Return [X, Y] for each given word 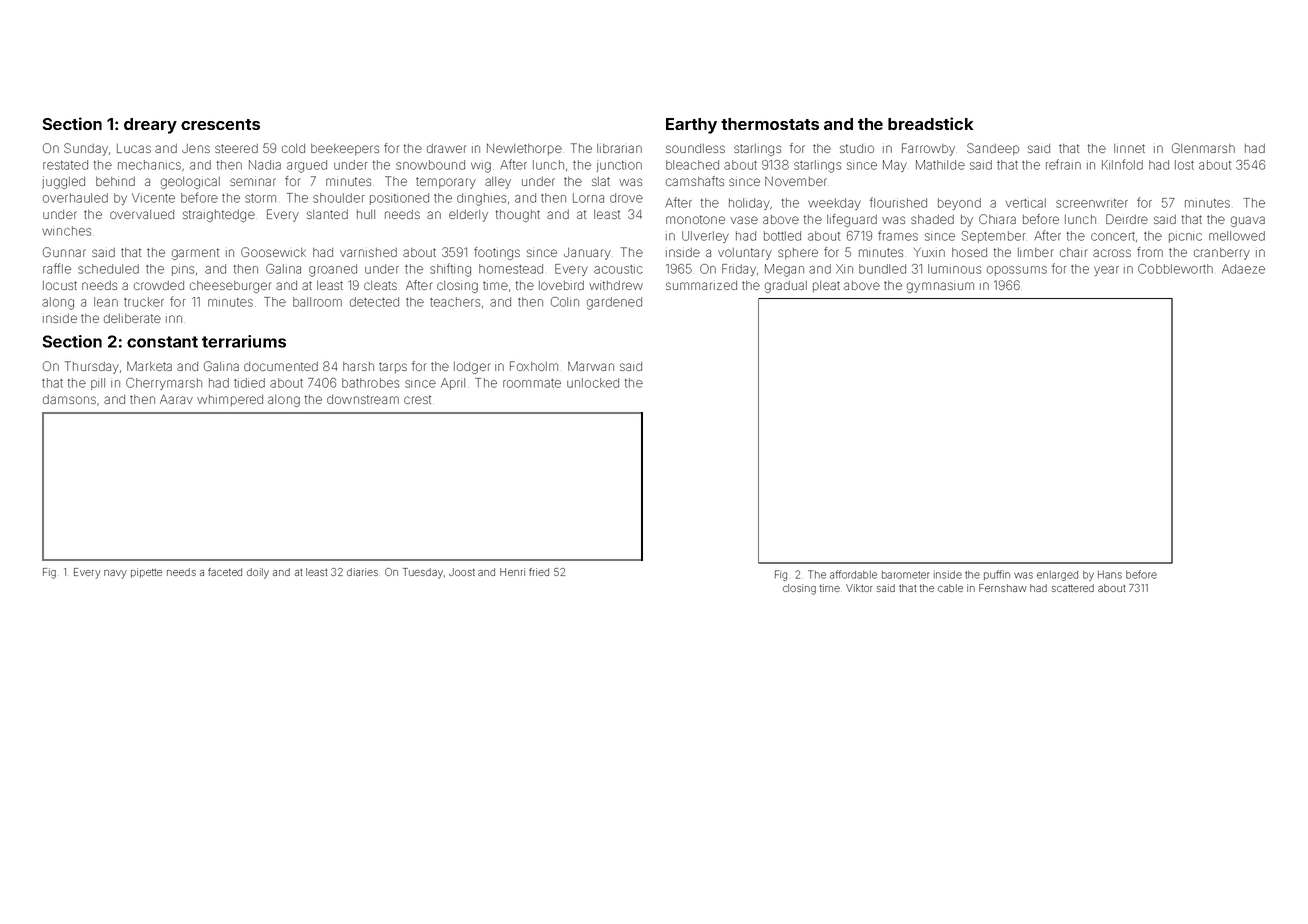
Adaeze [1243, 269]
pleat [826, 286]
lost [1184, 165]
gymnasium [940, 287]
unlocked [593, 383]
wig [481, 167]
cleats [380, 285]
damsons [69, 399]
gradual [786, 287]
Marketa [149, 366]
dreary [150, 126]
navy [115, 574]
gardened [614, 303]
